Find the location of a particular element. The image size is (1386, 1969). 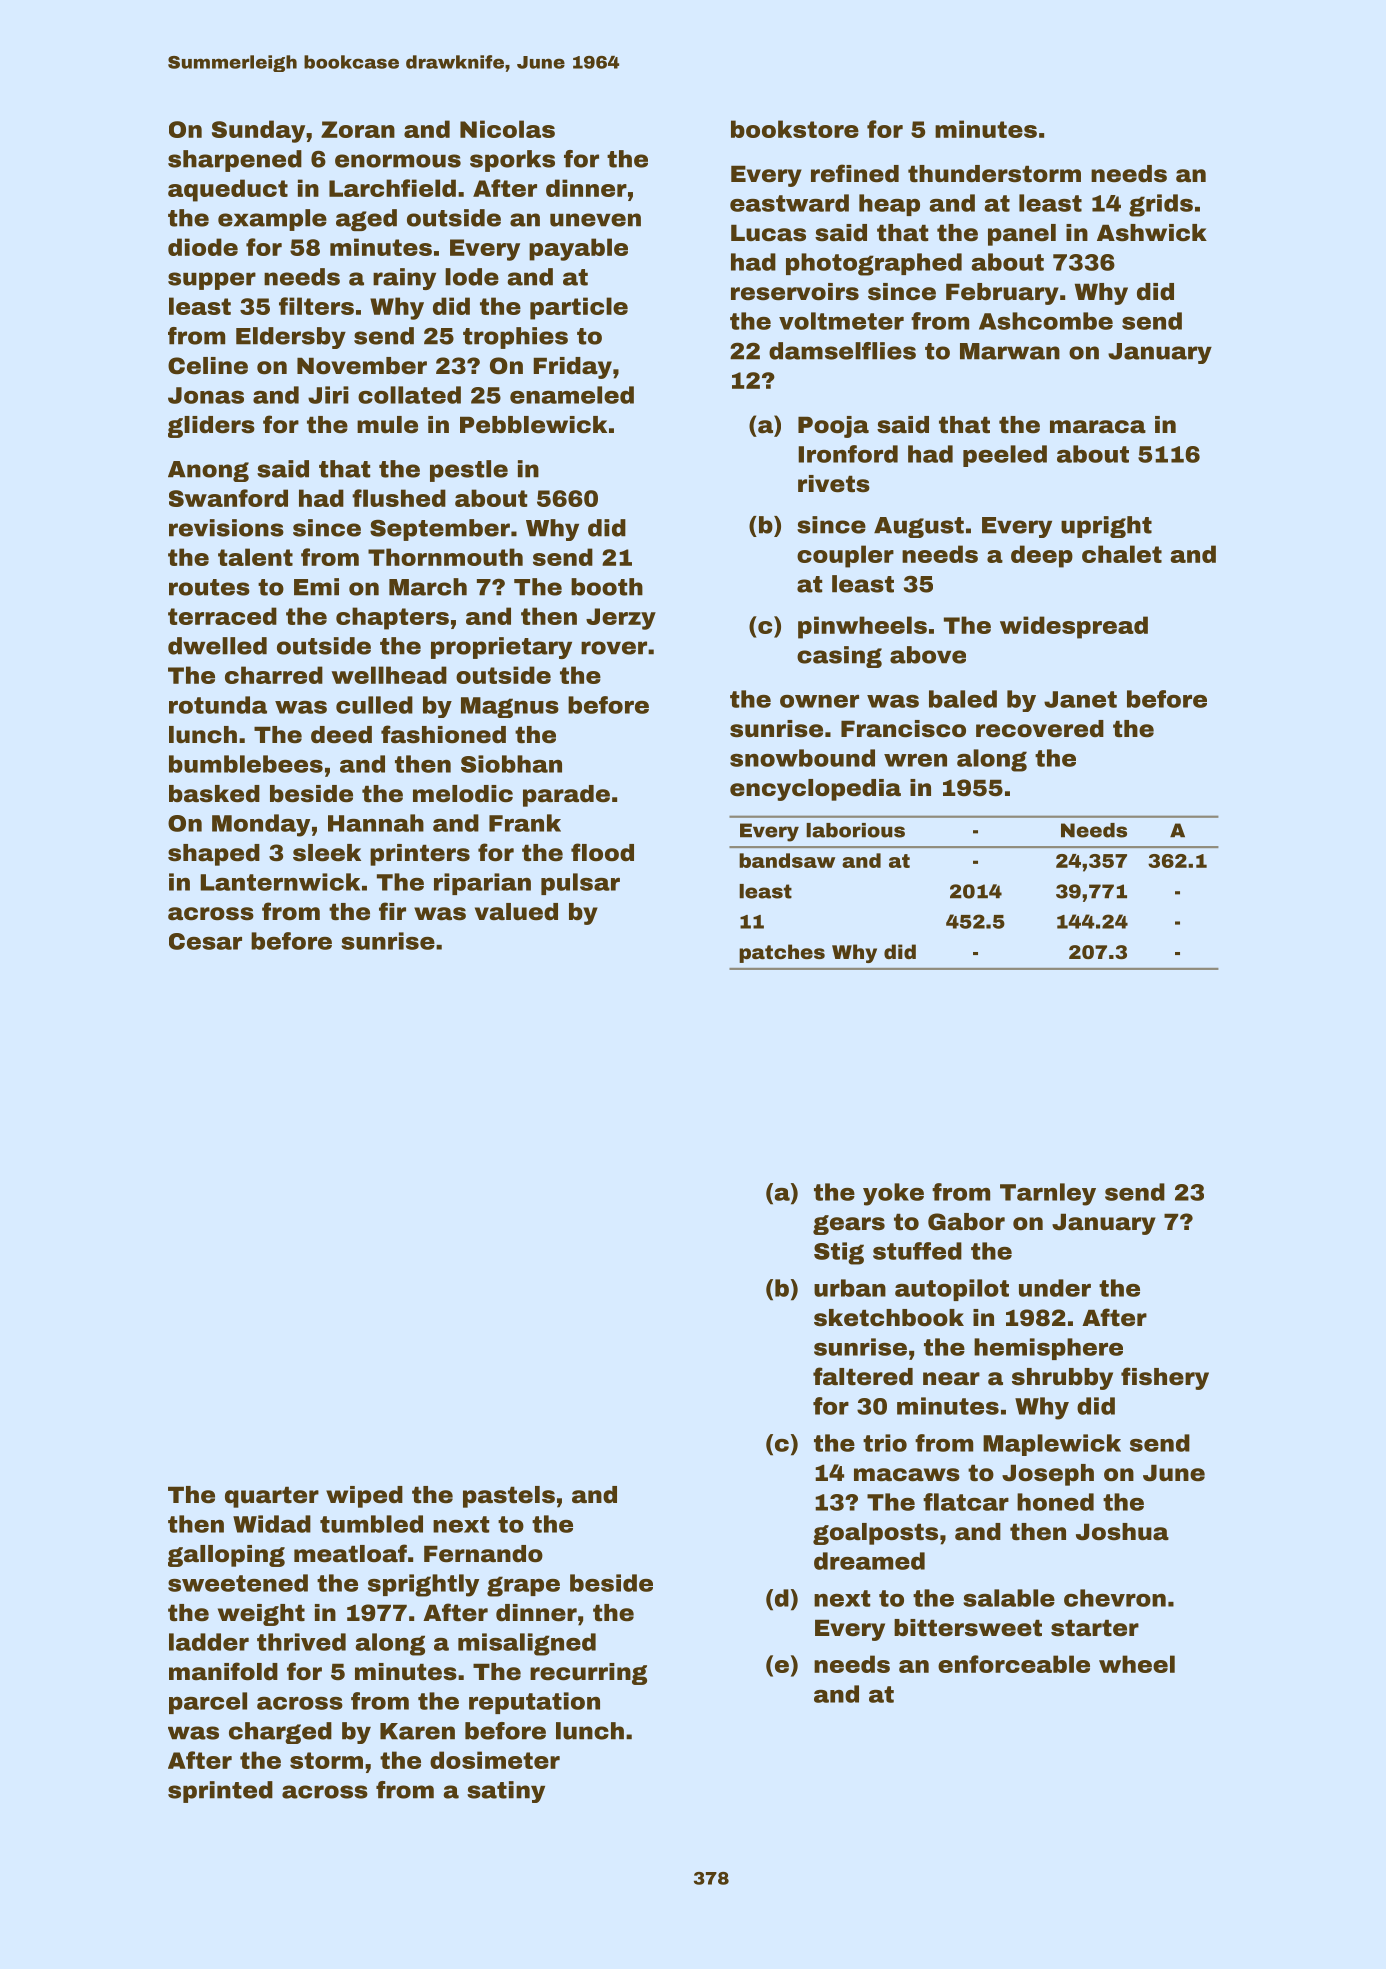

Janet is located at coordinates (1080, 699).
